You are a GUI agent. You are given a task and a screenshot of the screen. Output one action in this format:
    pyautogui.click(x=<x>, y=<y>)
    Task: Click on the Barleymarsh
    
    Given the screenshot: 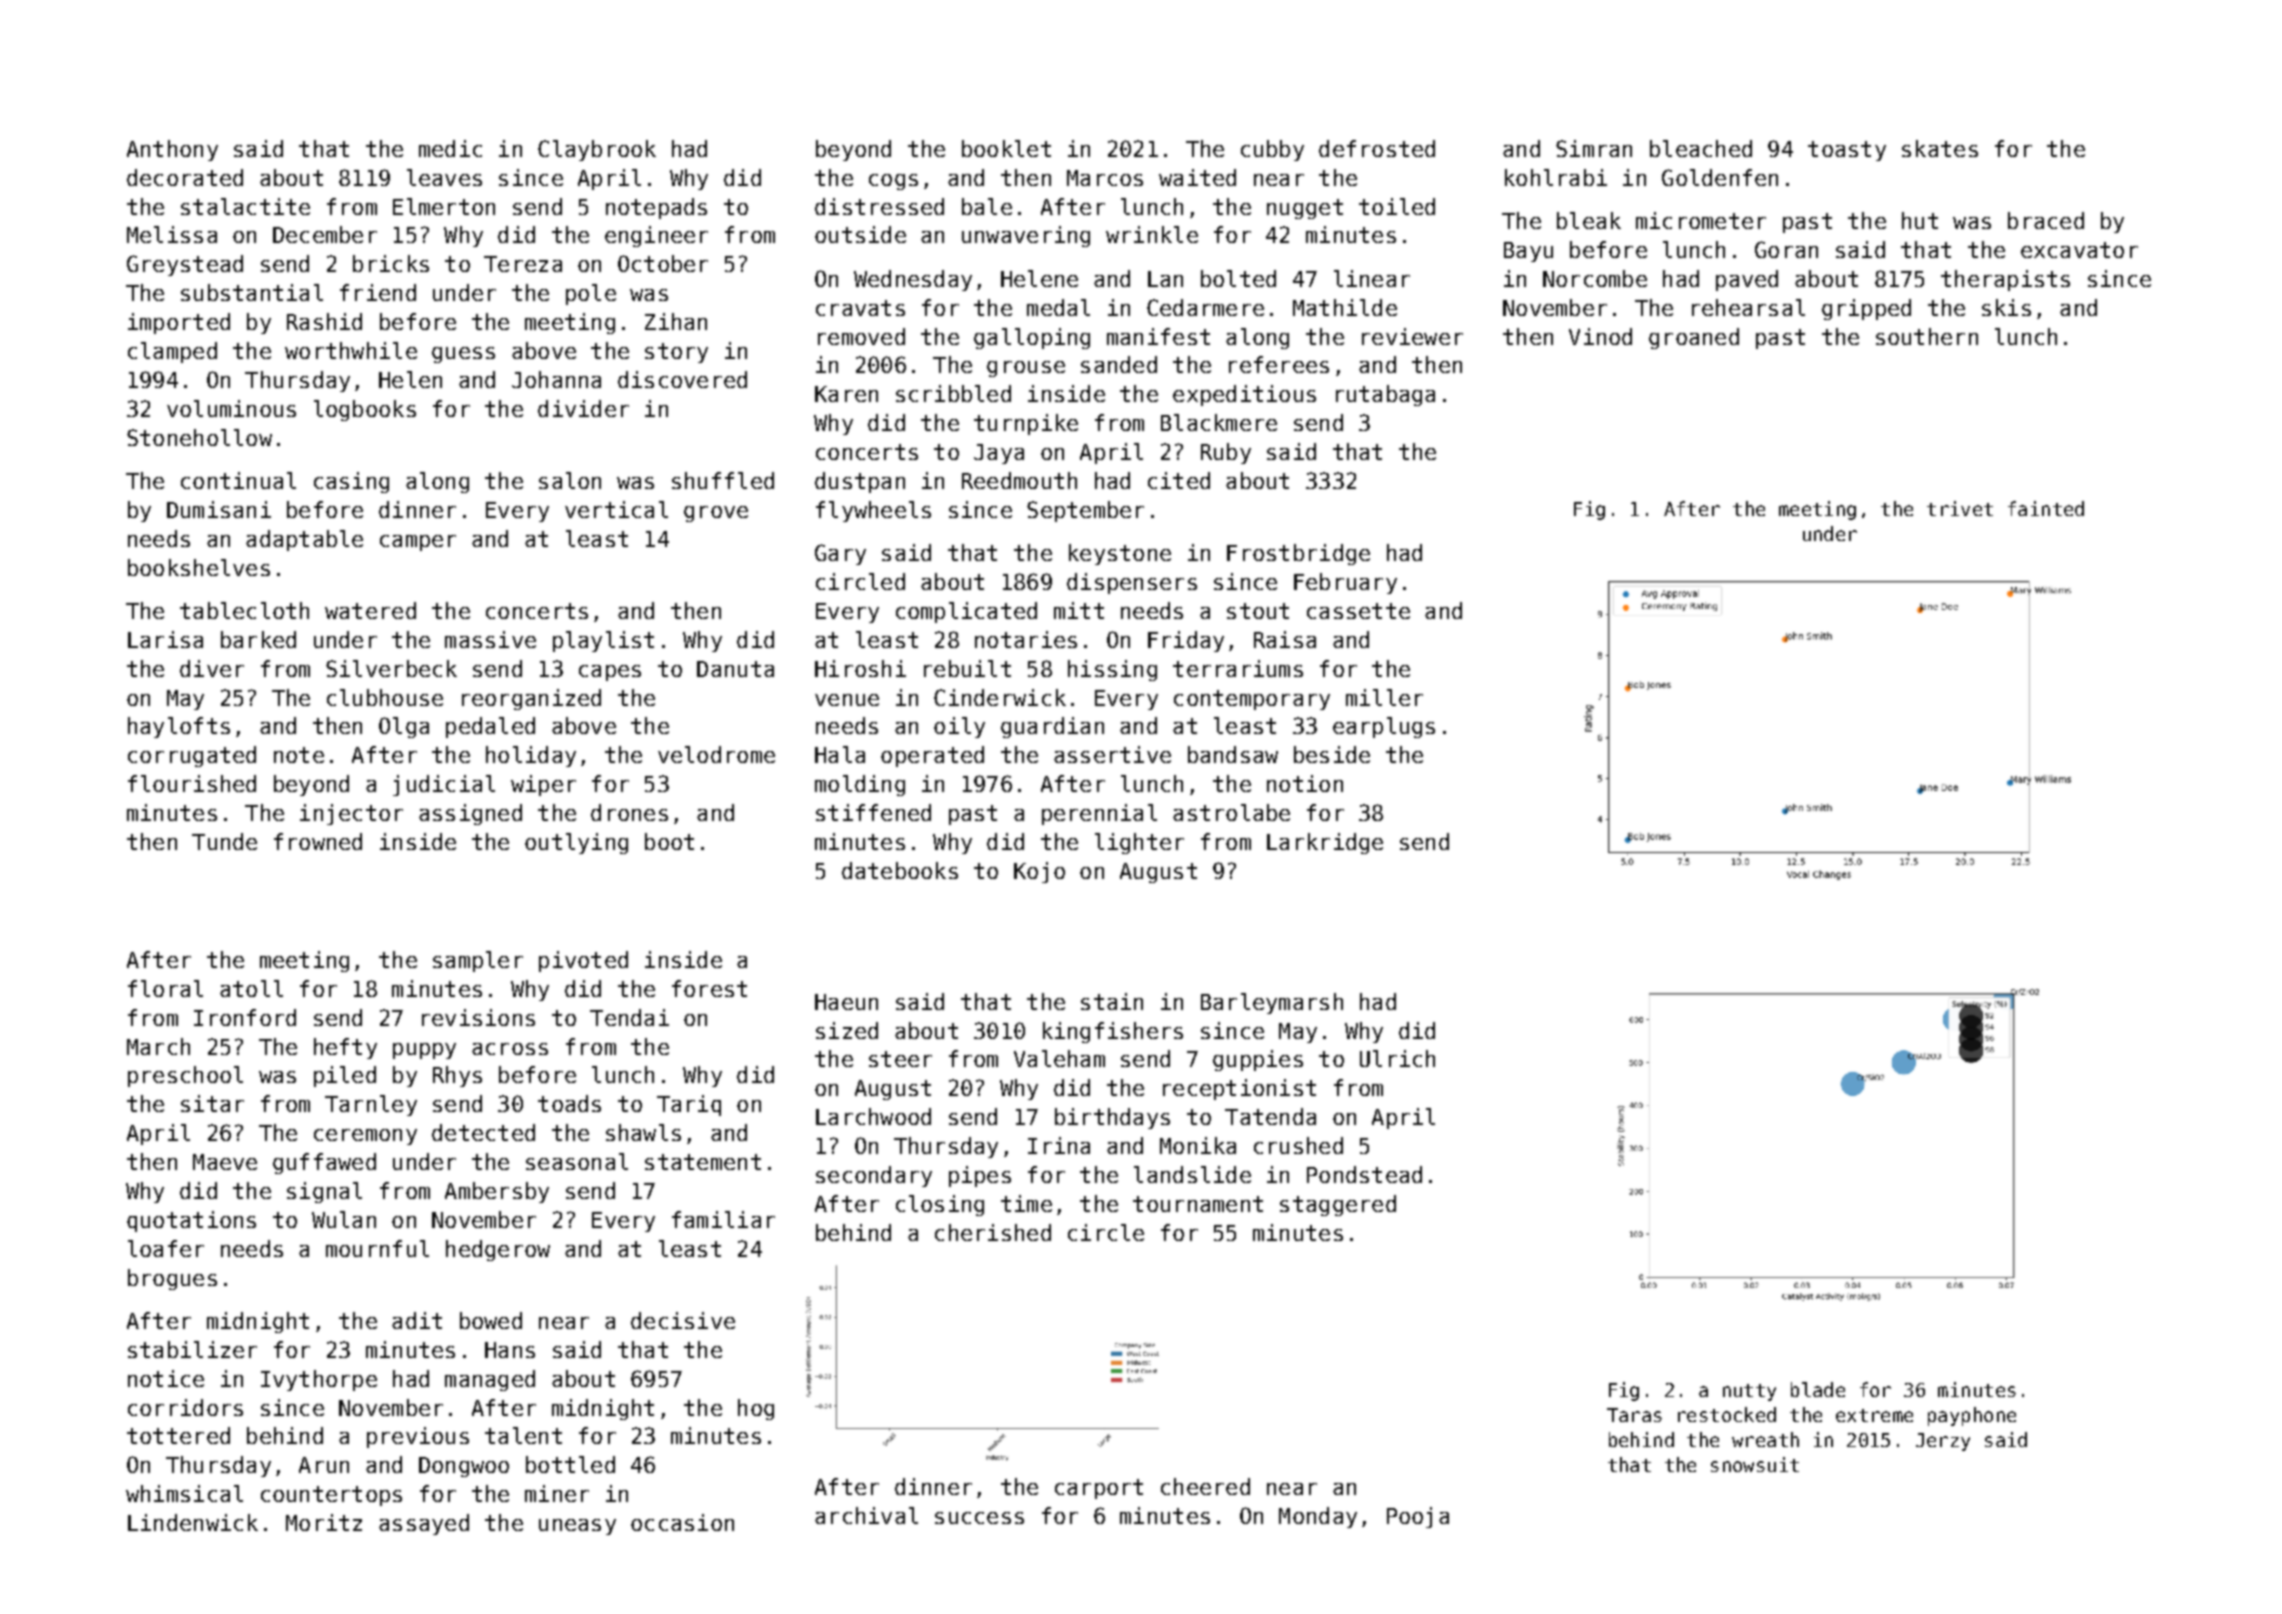 What is the action you would take?
    pyautogui.click(x=1272, y=1003)
